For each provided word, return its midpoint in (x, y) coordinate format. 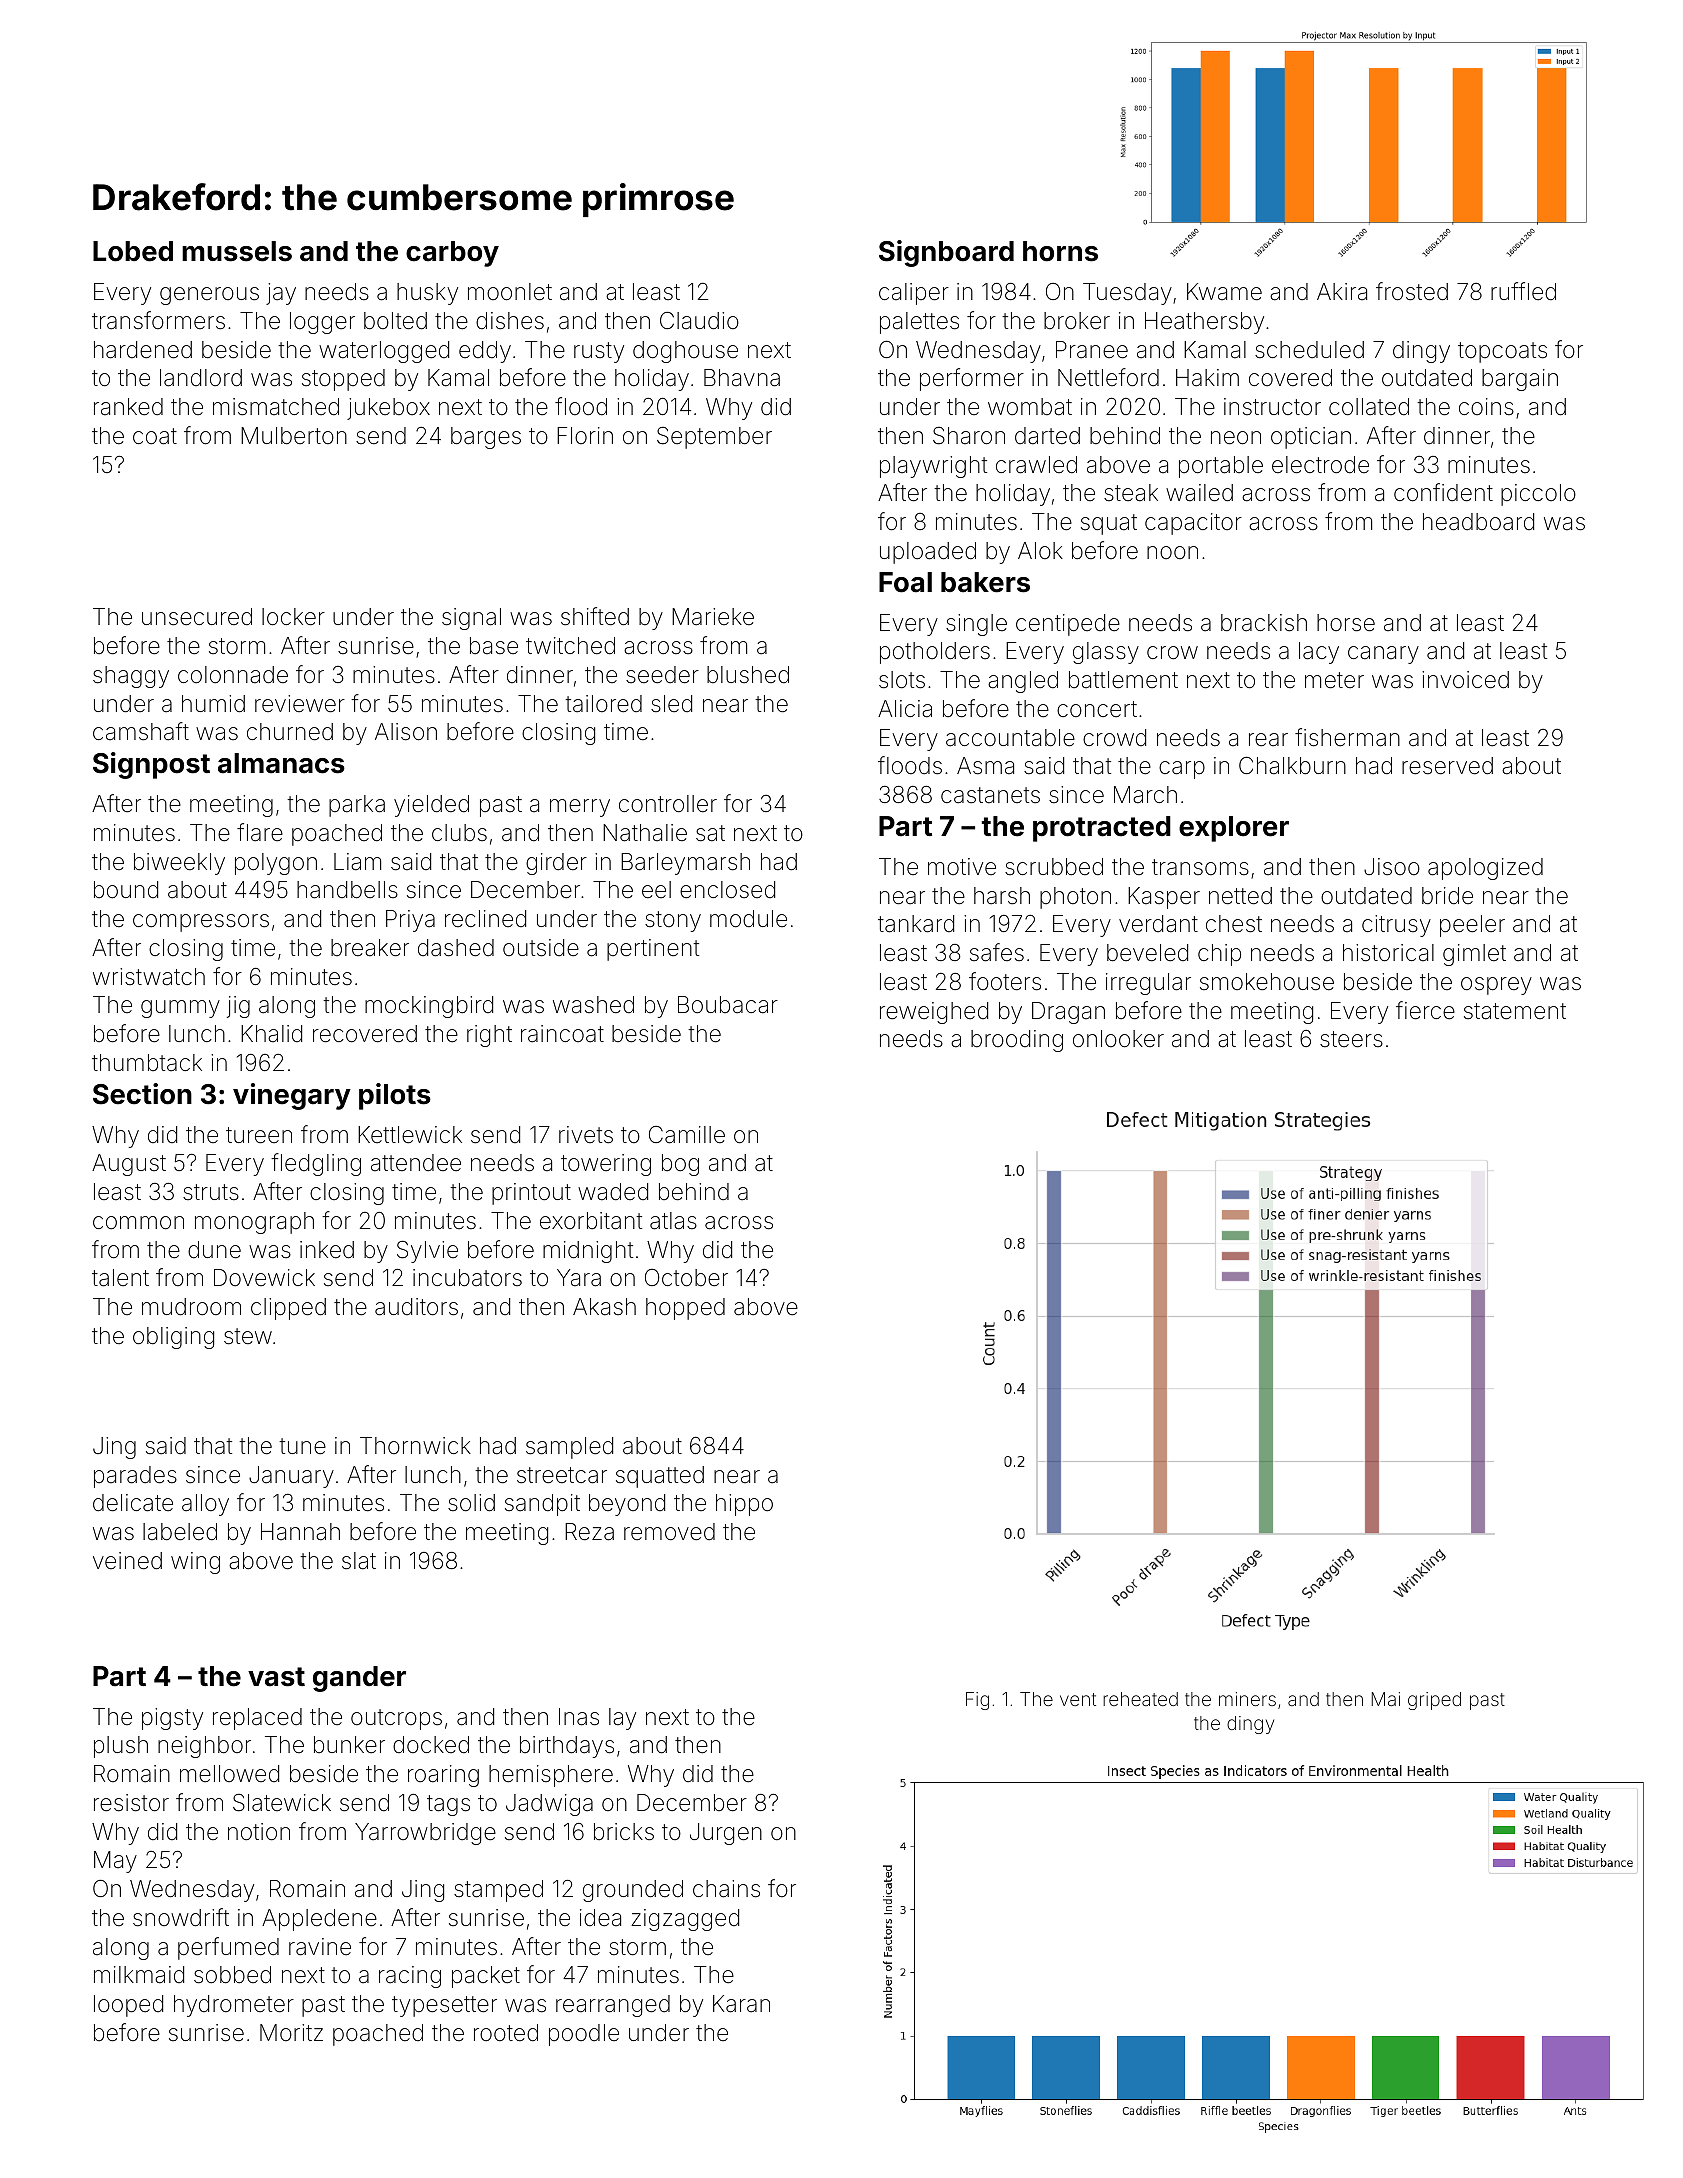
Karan (741, 2004)
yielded (431, 806)
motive (962, 866)
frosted (1412, 291)
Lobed (133, 251)
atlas (673, 1221)
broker (1077, 320)
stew (248, 1336)
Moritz (291, 2032)
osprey (1496, 986)
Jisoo (1392, 867)
